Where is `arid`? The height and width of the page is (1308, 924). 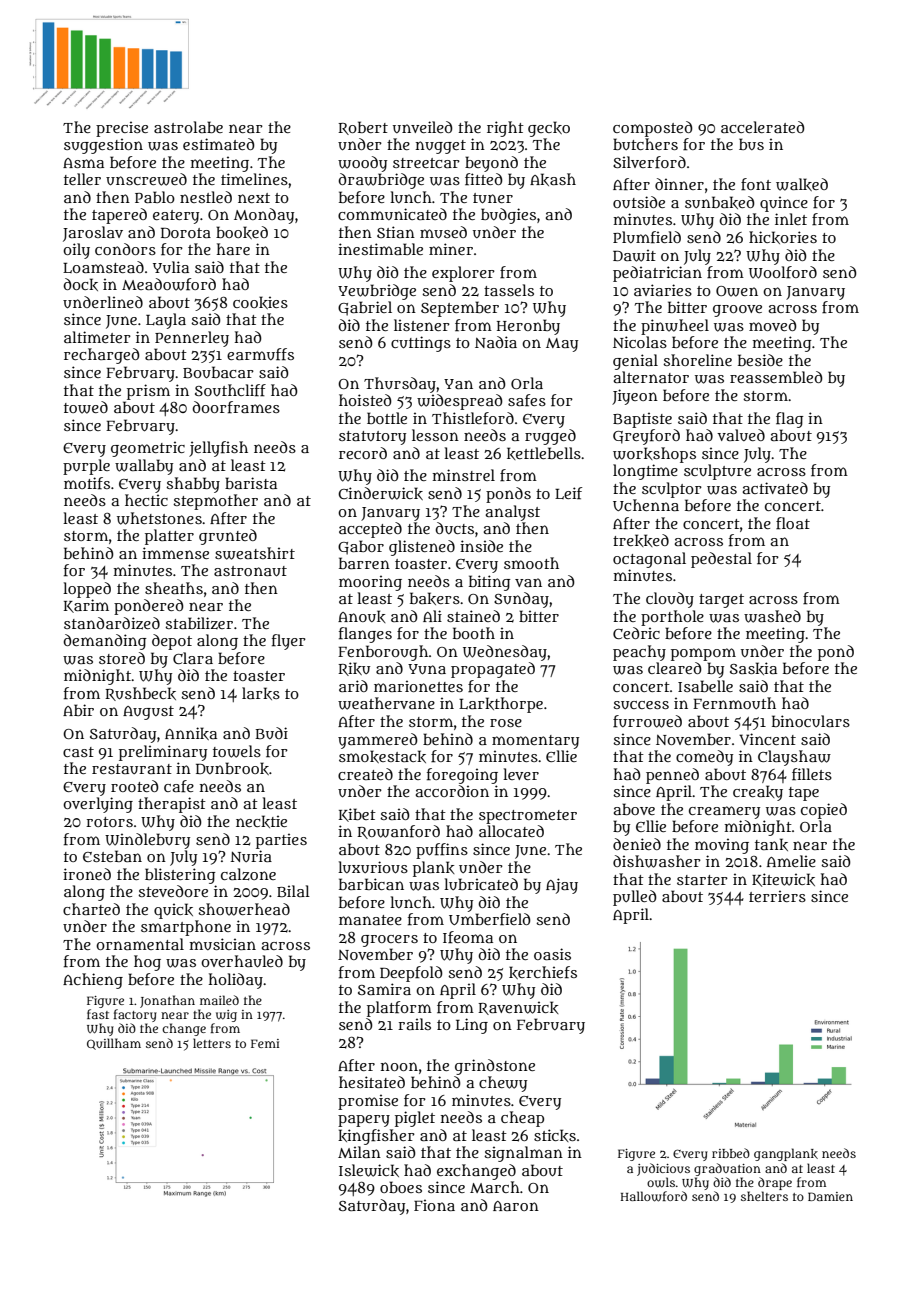
arid is located at coordinates (353, 686).
